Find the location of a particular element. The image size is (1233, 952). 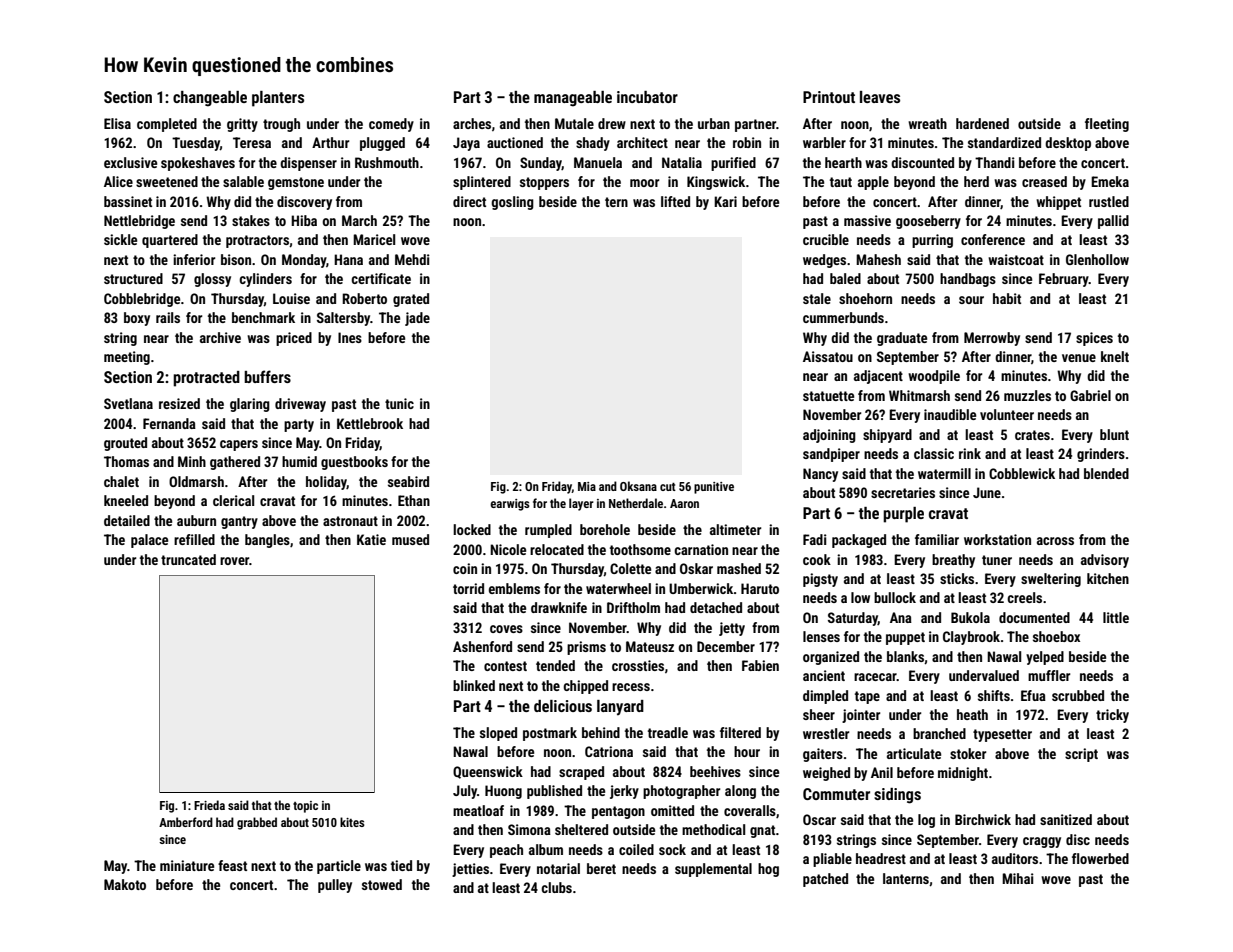

scrubbed is located at coordinates (1078, 695).
